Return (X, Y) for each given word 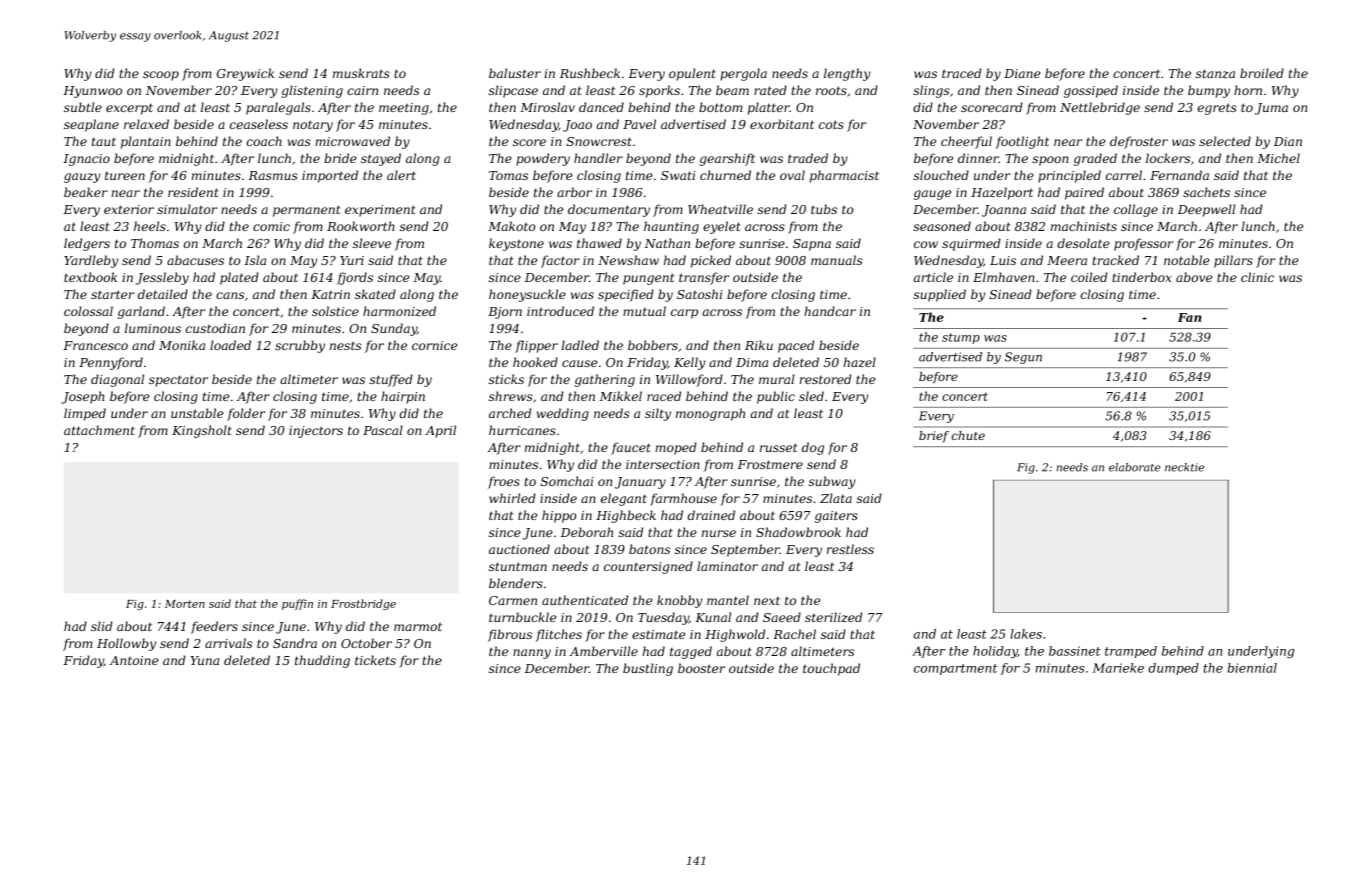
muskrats (361, 73)
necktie (1184, 467)
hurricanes (522, 430)
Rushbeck (590, 73)
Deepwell (1206, 210)
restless (850, 549)
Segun (1023, 358)
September (745, 550)
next (767, 601)
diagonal (117, 380)
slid (101, 626)
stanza (1215, 73)
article (933, 277)
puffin (297, 604)
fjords (355, 278)
